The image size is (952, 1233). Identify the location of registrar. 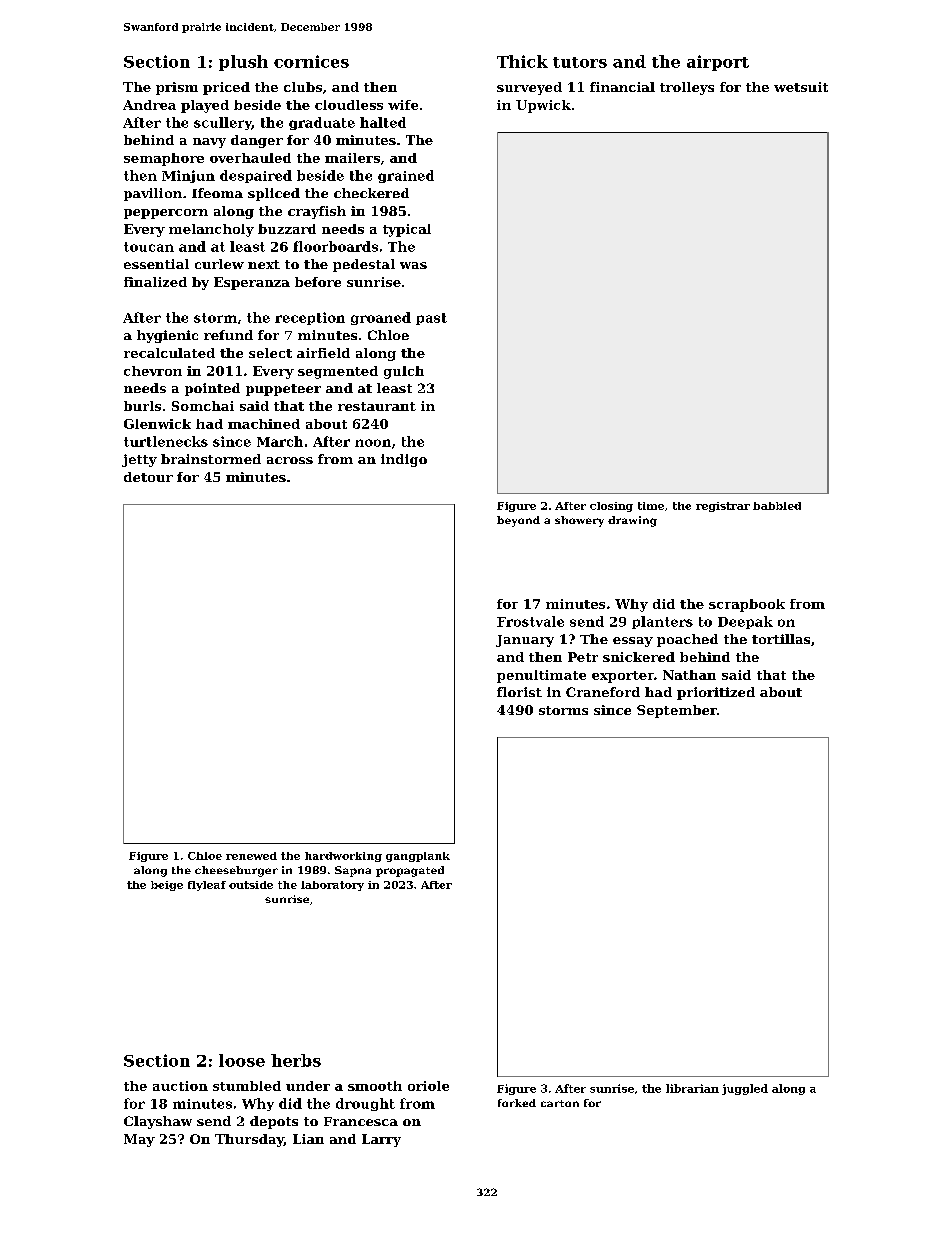
(723, 507).
